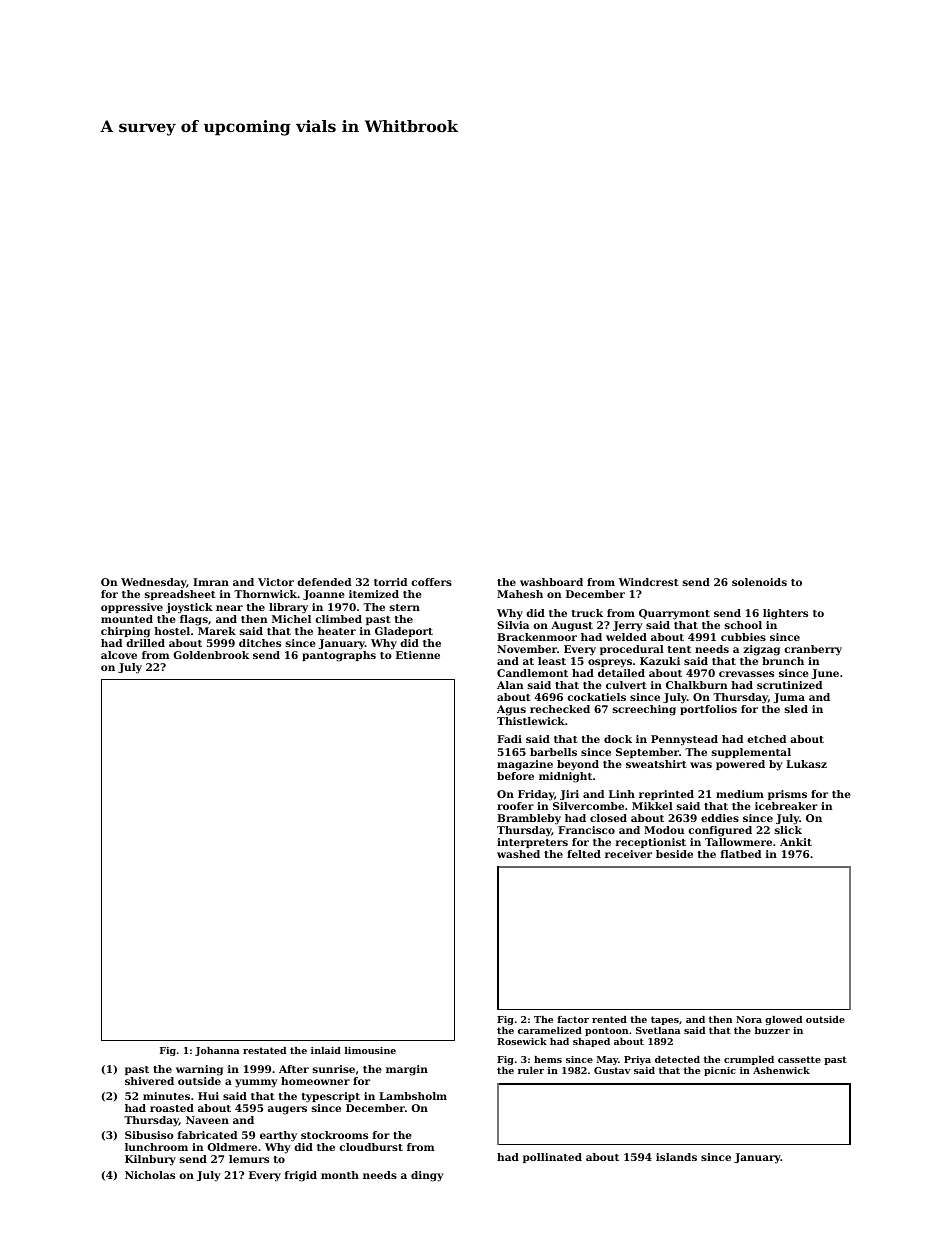  What do you see at coordinates (515, 776) in the page?
I see `before` at bounding box center [515, 776].
